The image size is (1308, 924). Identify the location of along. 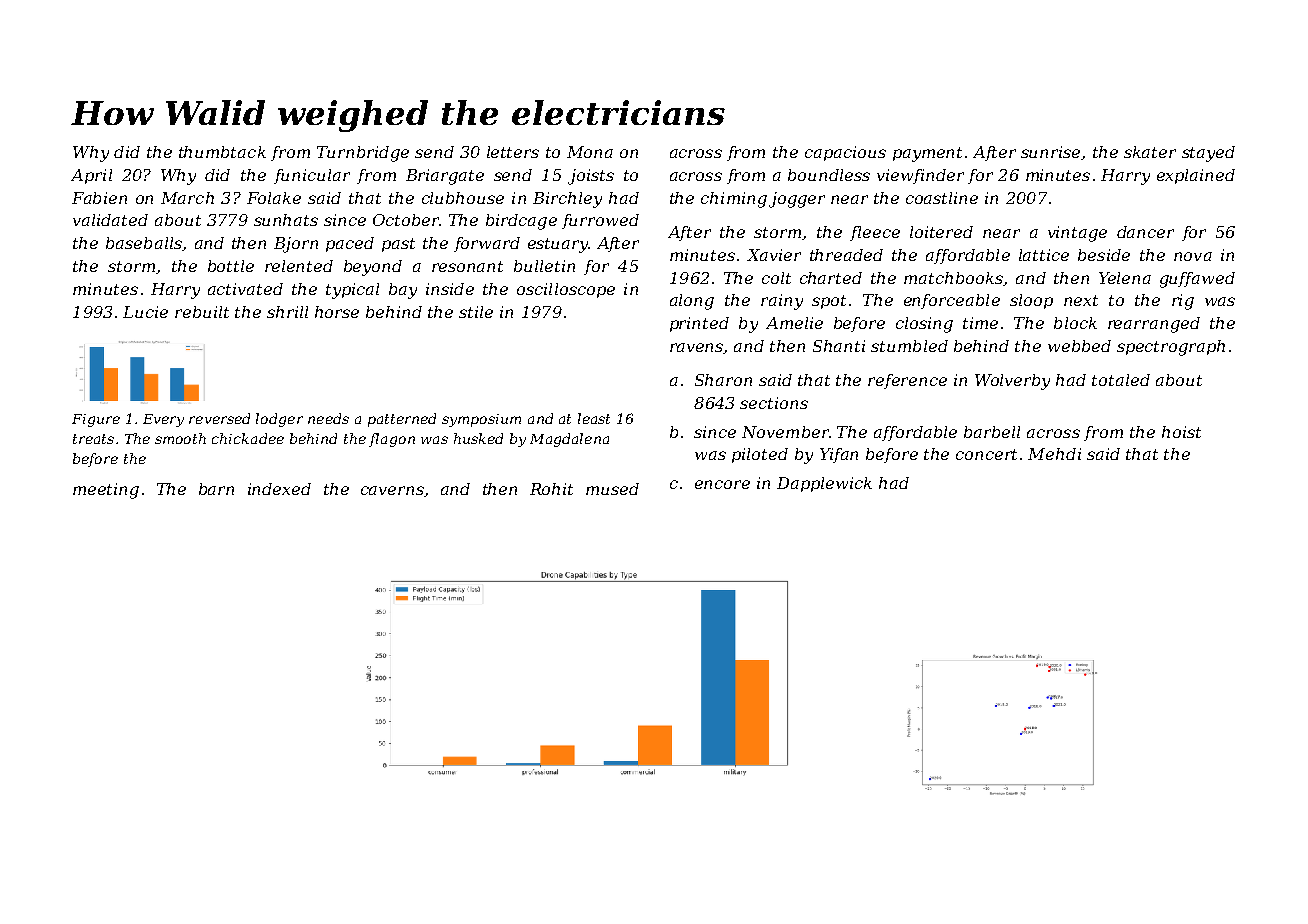
(692, 302).
